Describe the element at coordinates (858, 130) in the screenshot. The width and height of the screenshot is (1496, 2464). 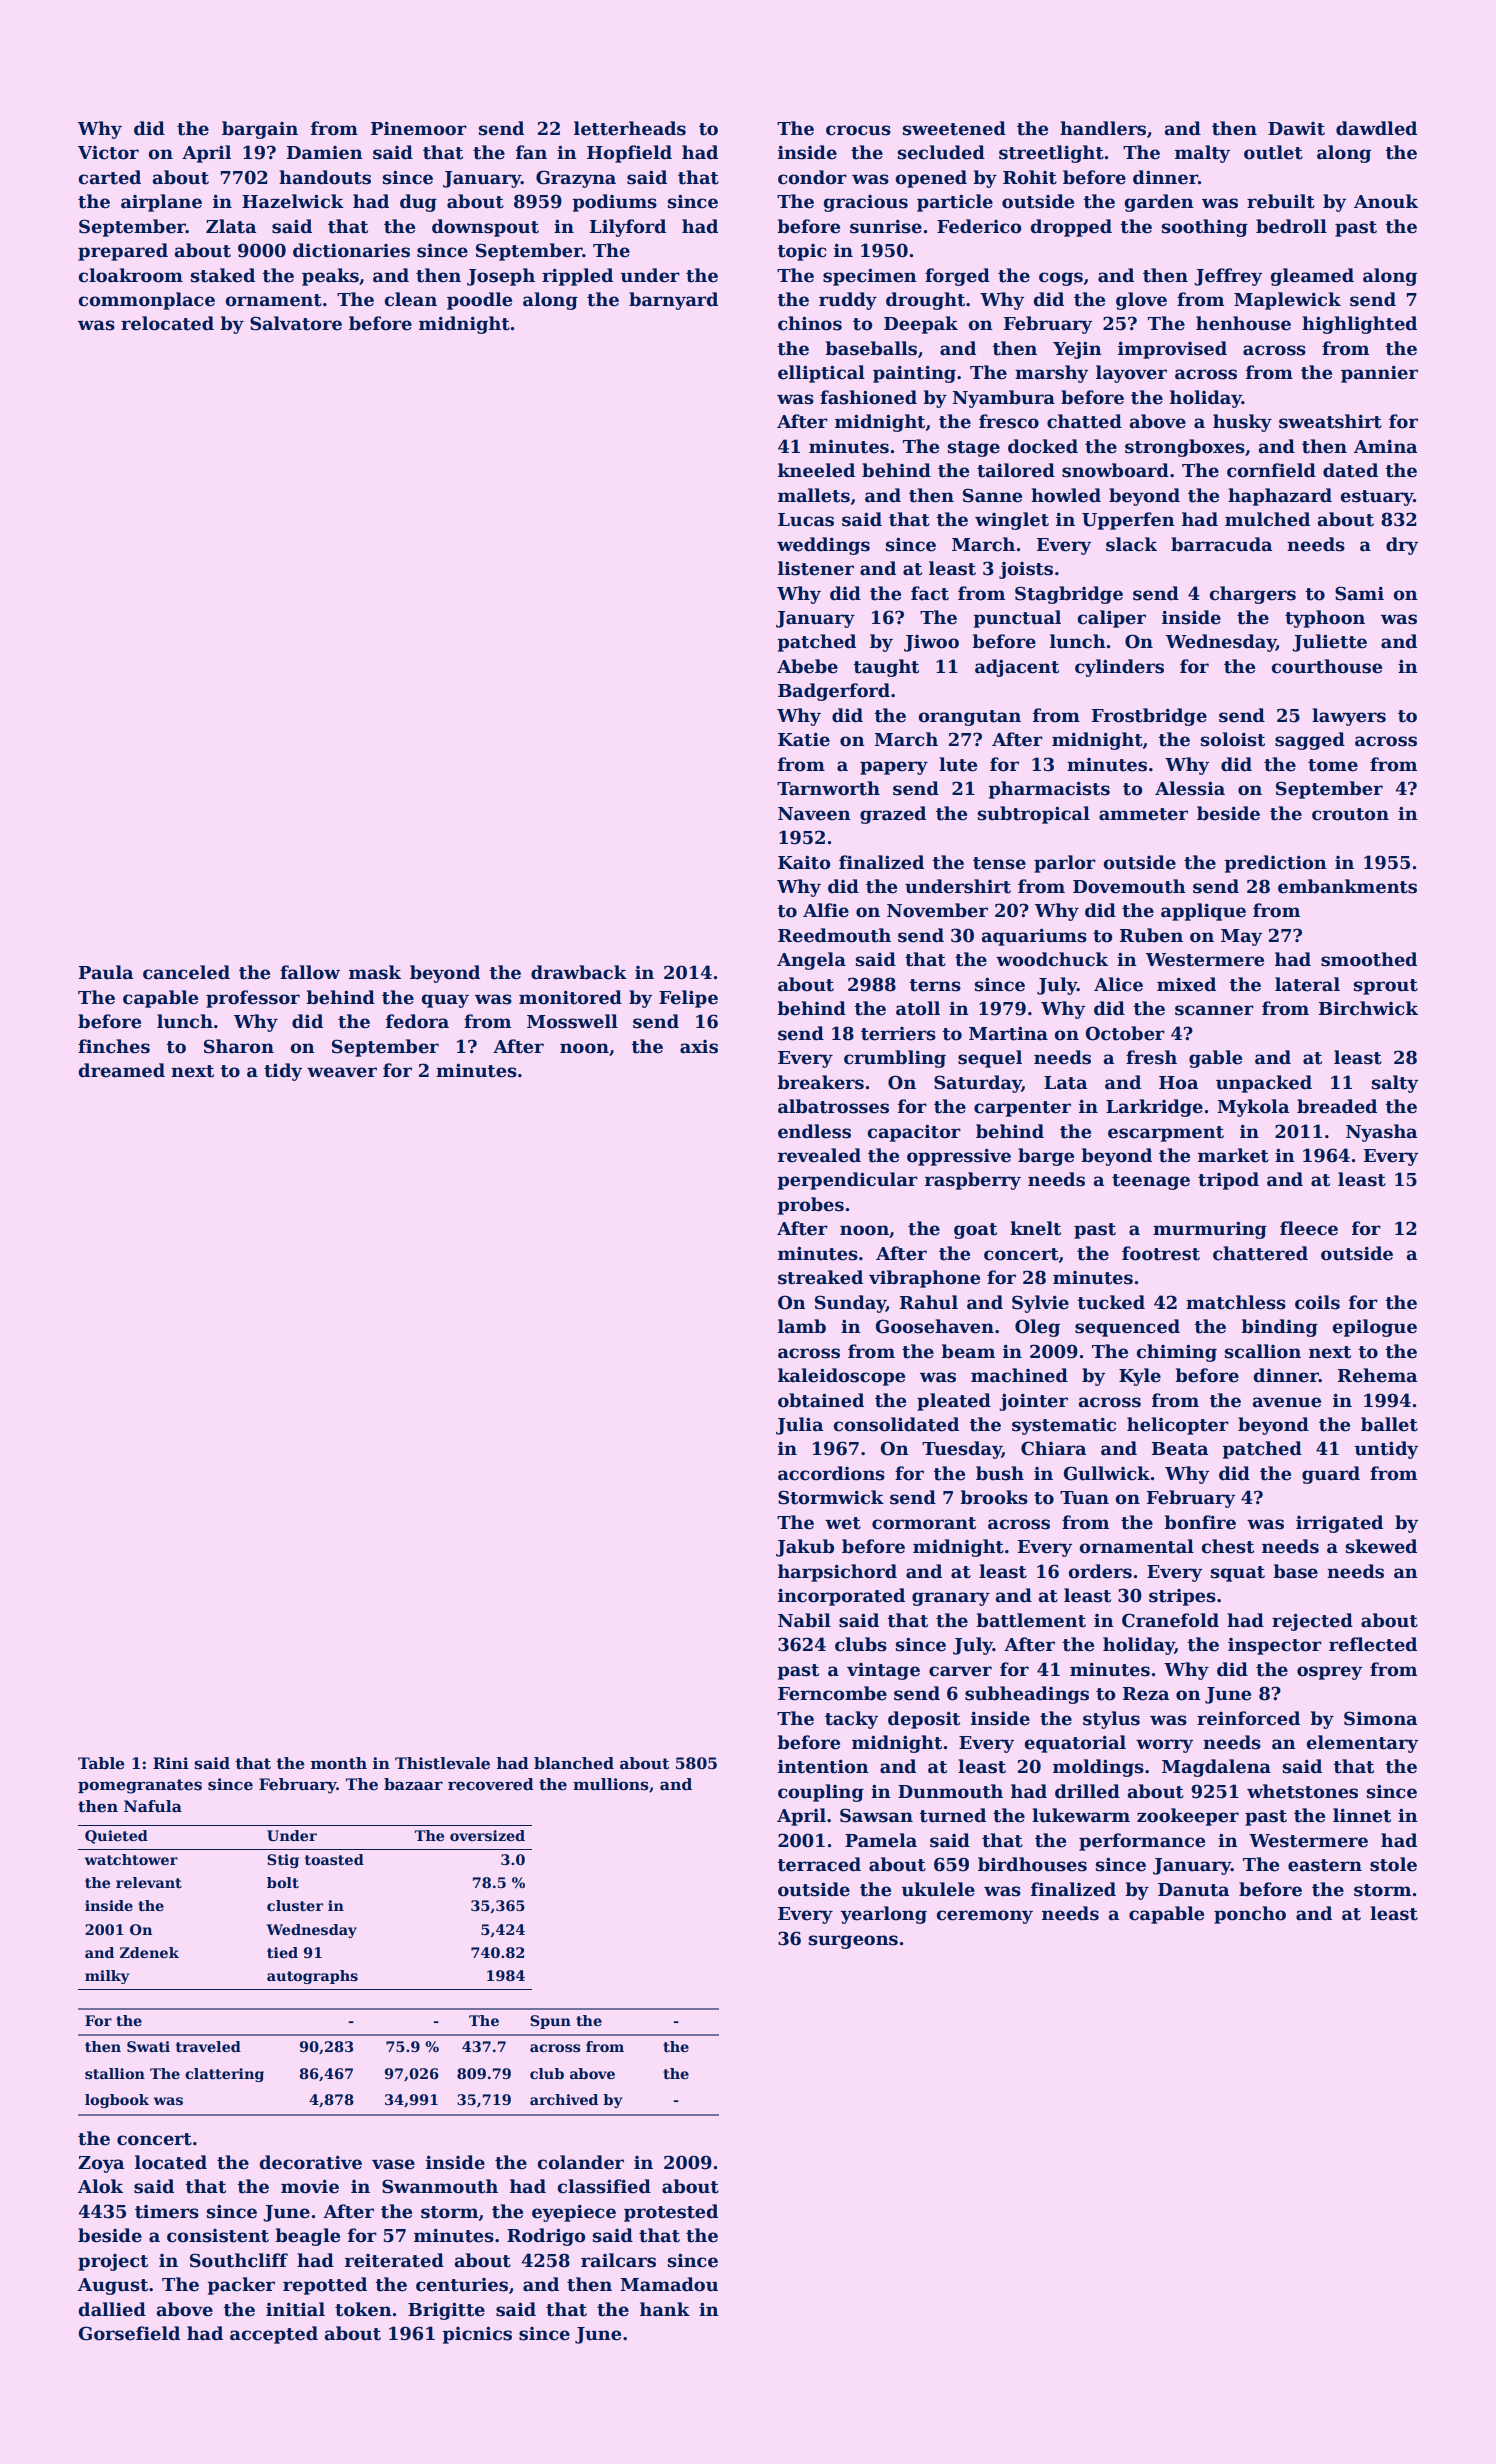
I see `crocus` at that location.
